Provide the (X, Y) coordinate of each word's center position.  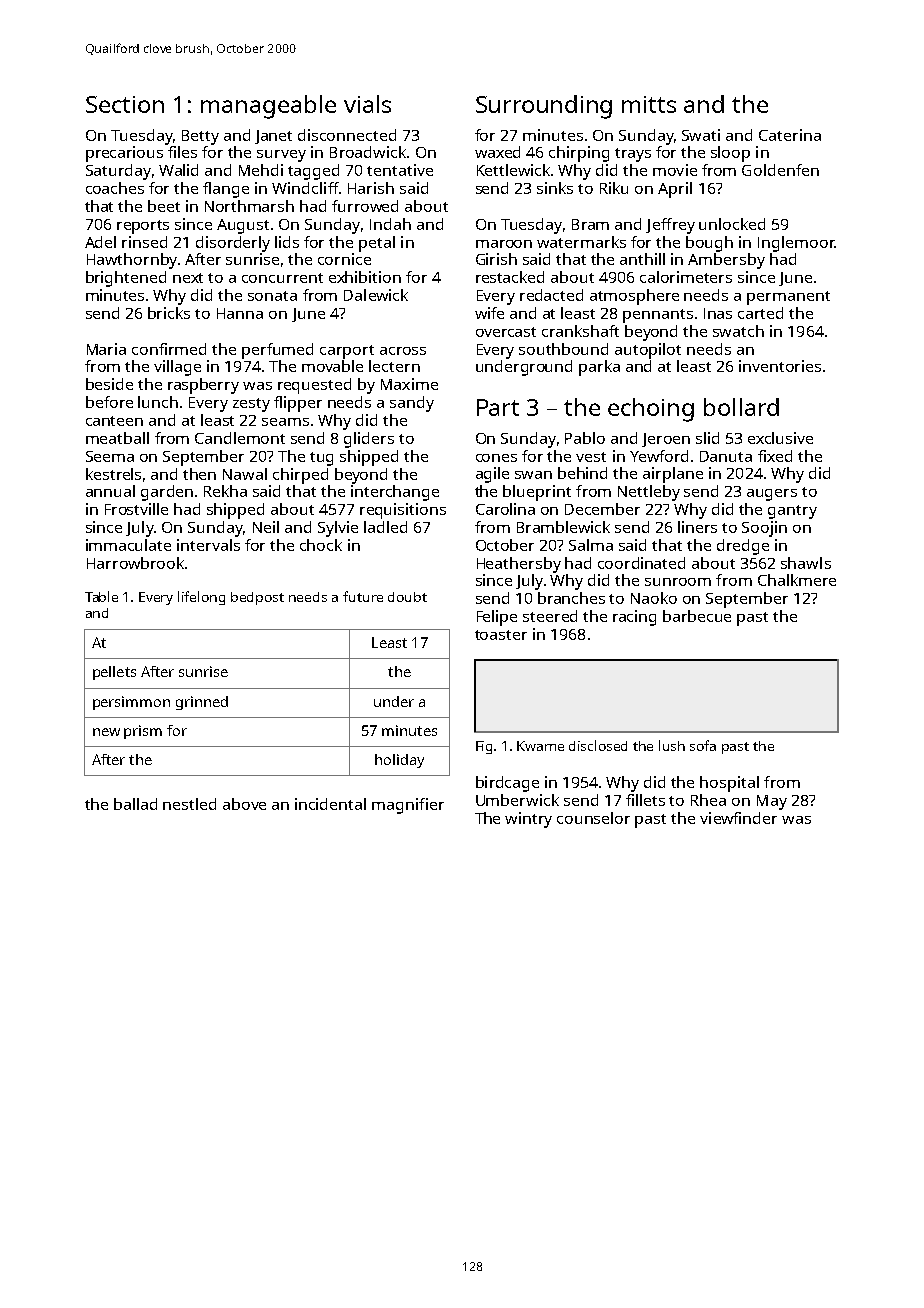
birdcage (507, 784)
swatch (738, 331)
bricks (169, 313)
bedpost (257, 598)
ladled (385, 527)
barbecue (697, 616)
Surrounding (544, 107)
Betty (200, 137)
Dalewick (376, 295)
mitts (649, 104)
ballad (135, 804)
